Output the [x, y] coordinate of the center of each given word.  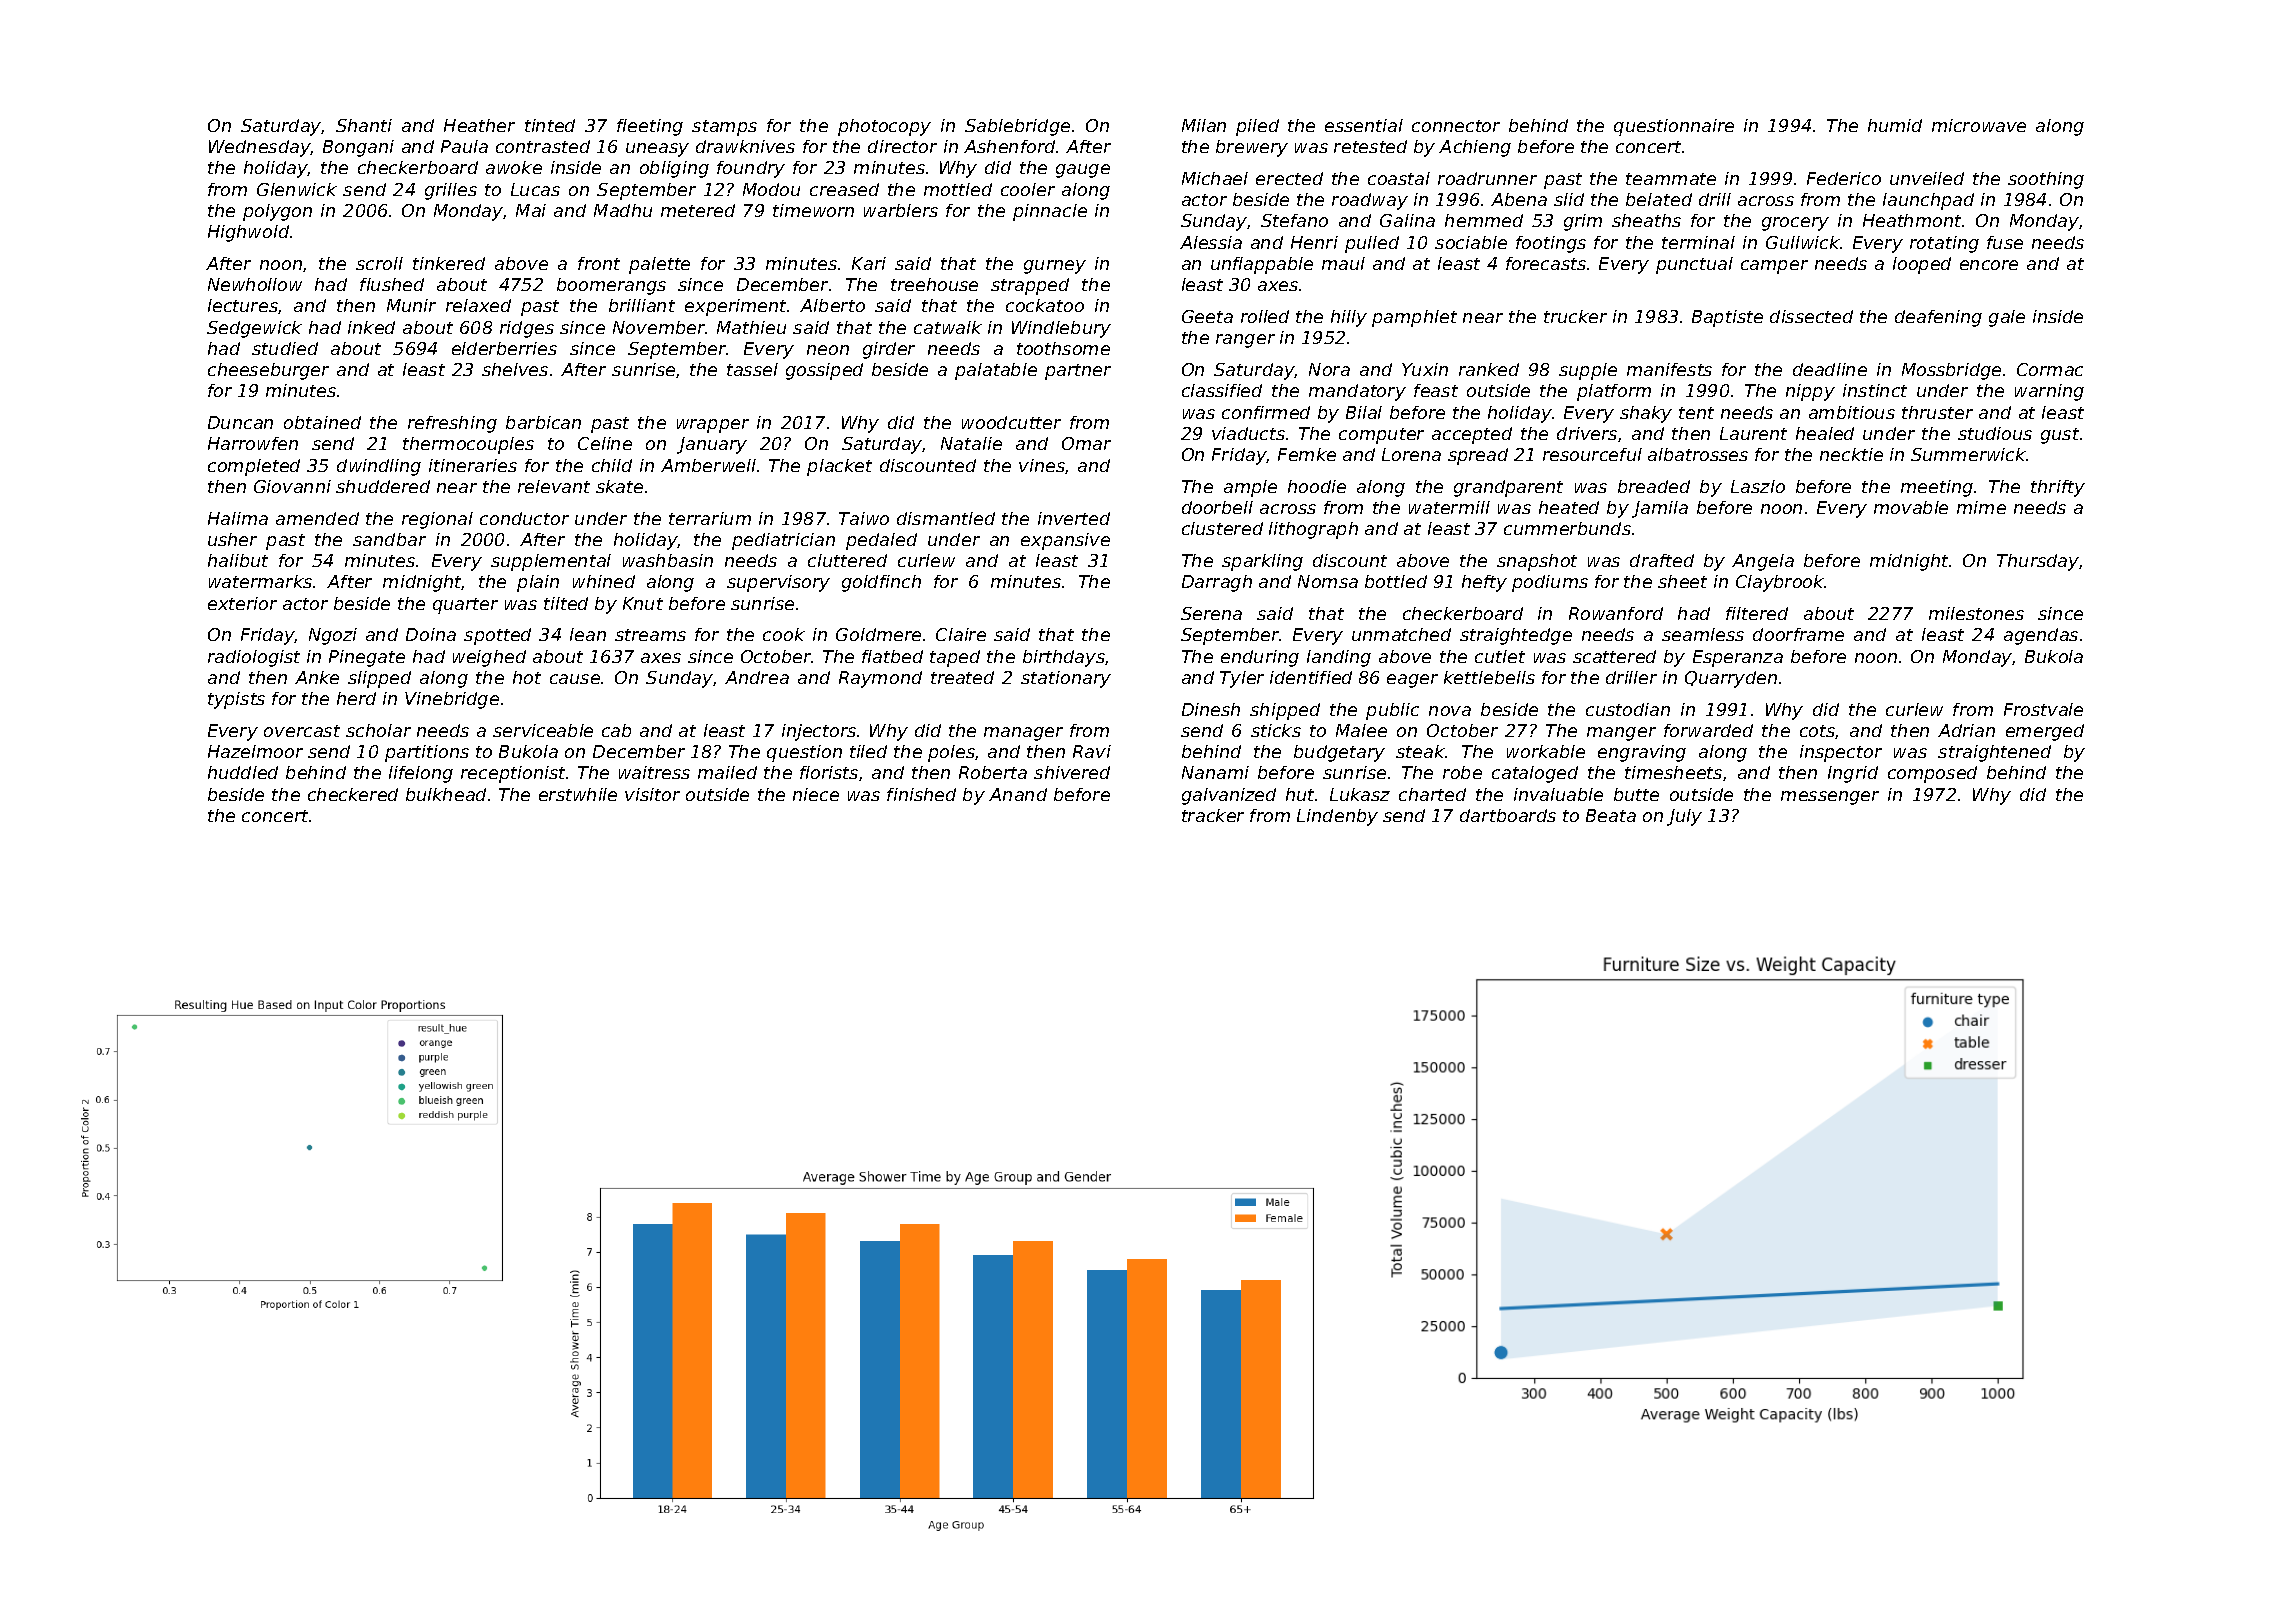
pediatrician [783, 541]
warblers [901, 210]
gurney [1055, 267]
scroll [379, 263]
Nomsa [1328, 581]
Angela [1763, 562]
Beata [1611, 815]
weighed [489, 658]
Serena [1211, 613]
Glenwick [297, 189]
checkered [353, 794]
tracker [1213, 815]
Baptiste [1727, 318]
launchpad [1928, 201]
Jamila [1660, 509]
